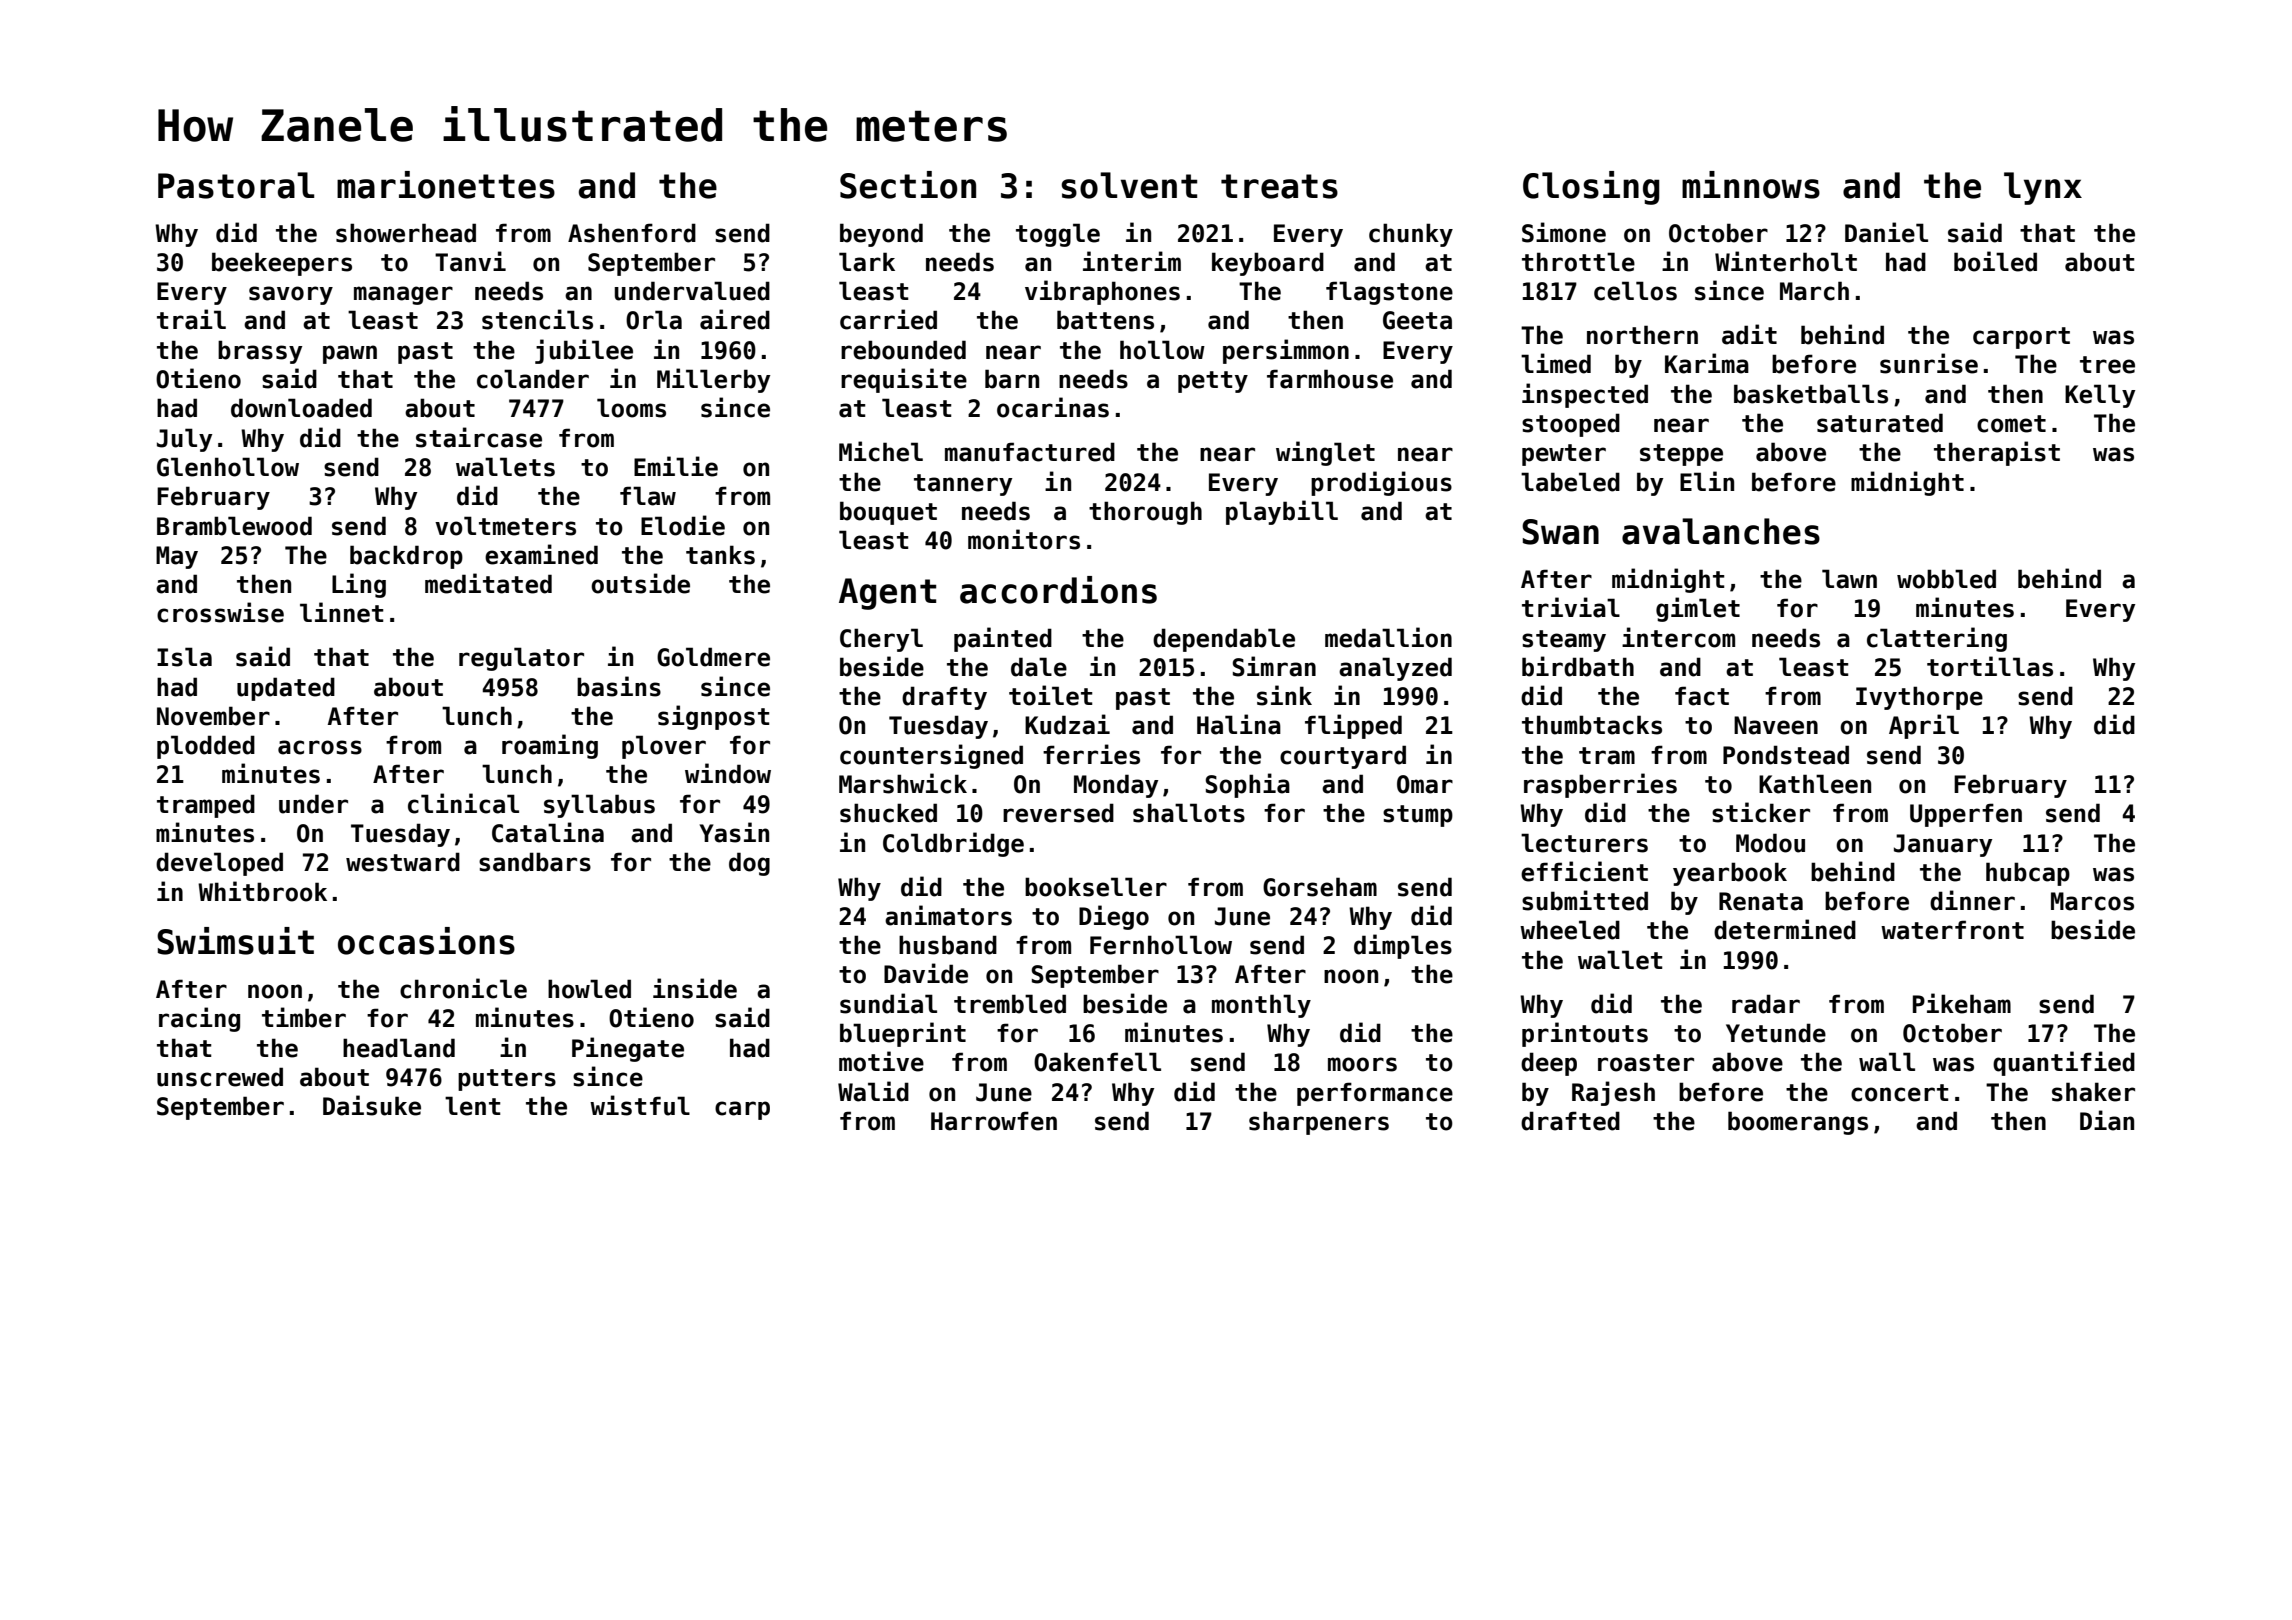 The height and width of the screenshot is (1620, 2292). I want to click on Closing, so click(1591, 188).
